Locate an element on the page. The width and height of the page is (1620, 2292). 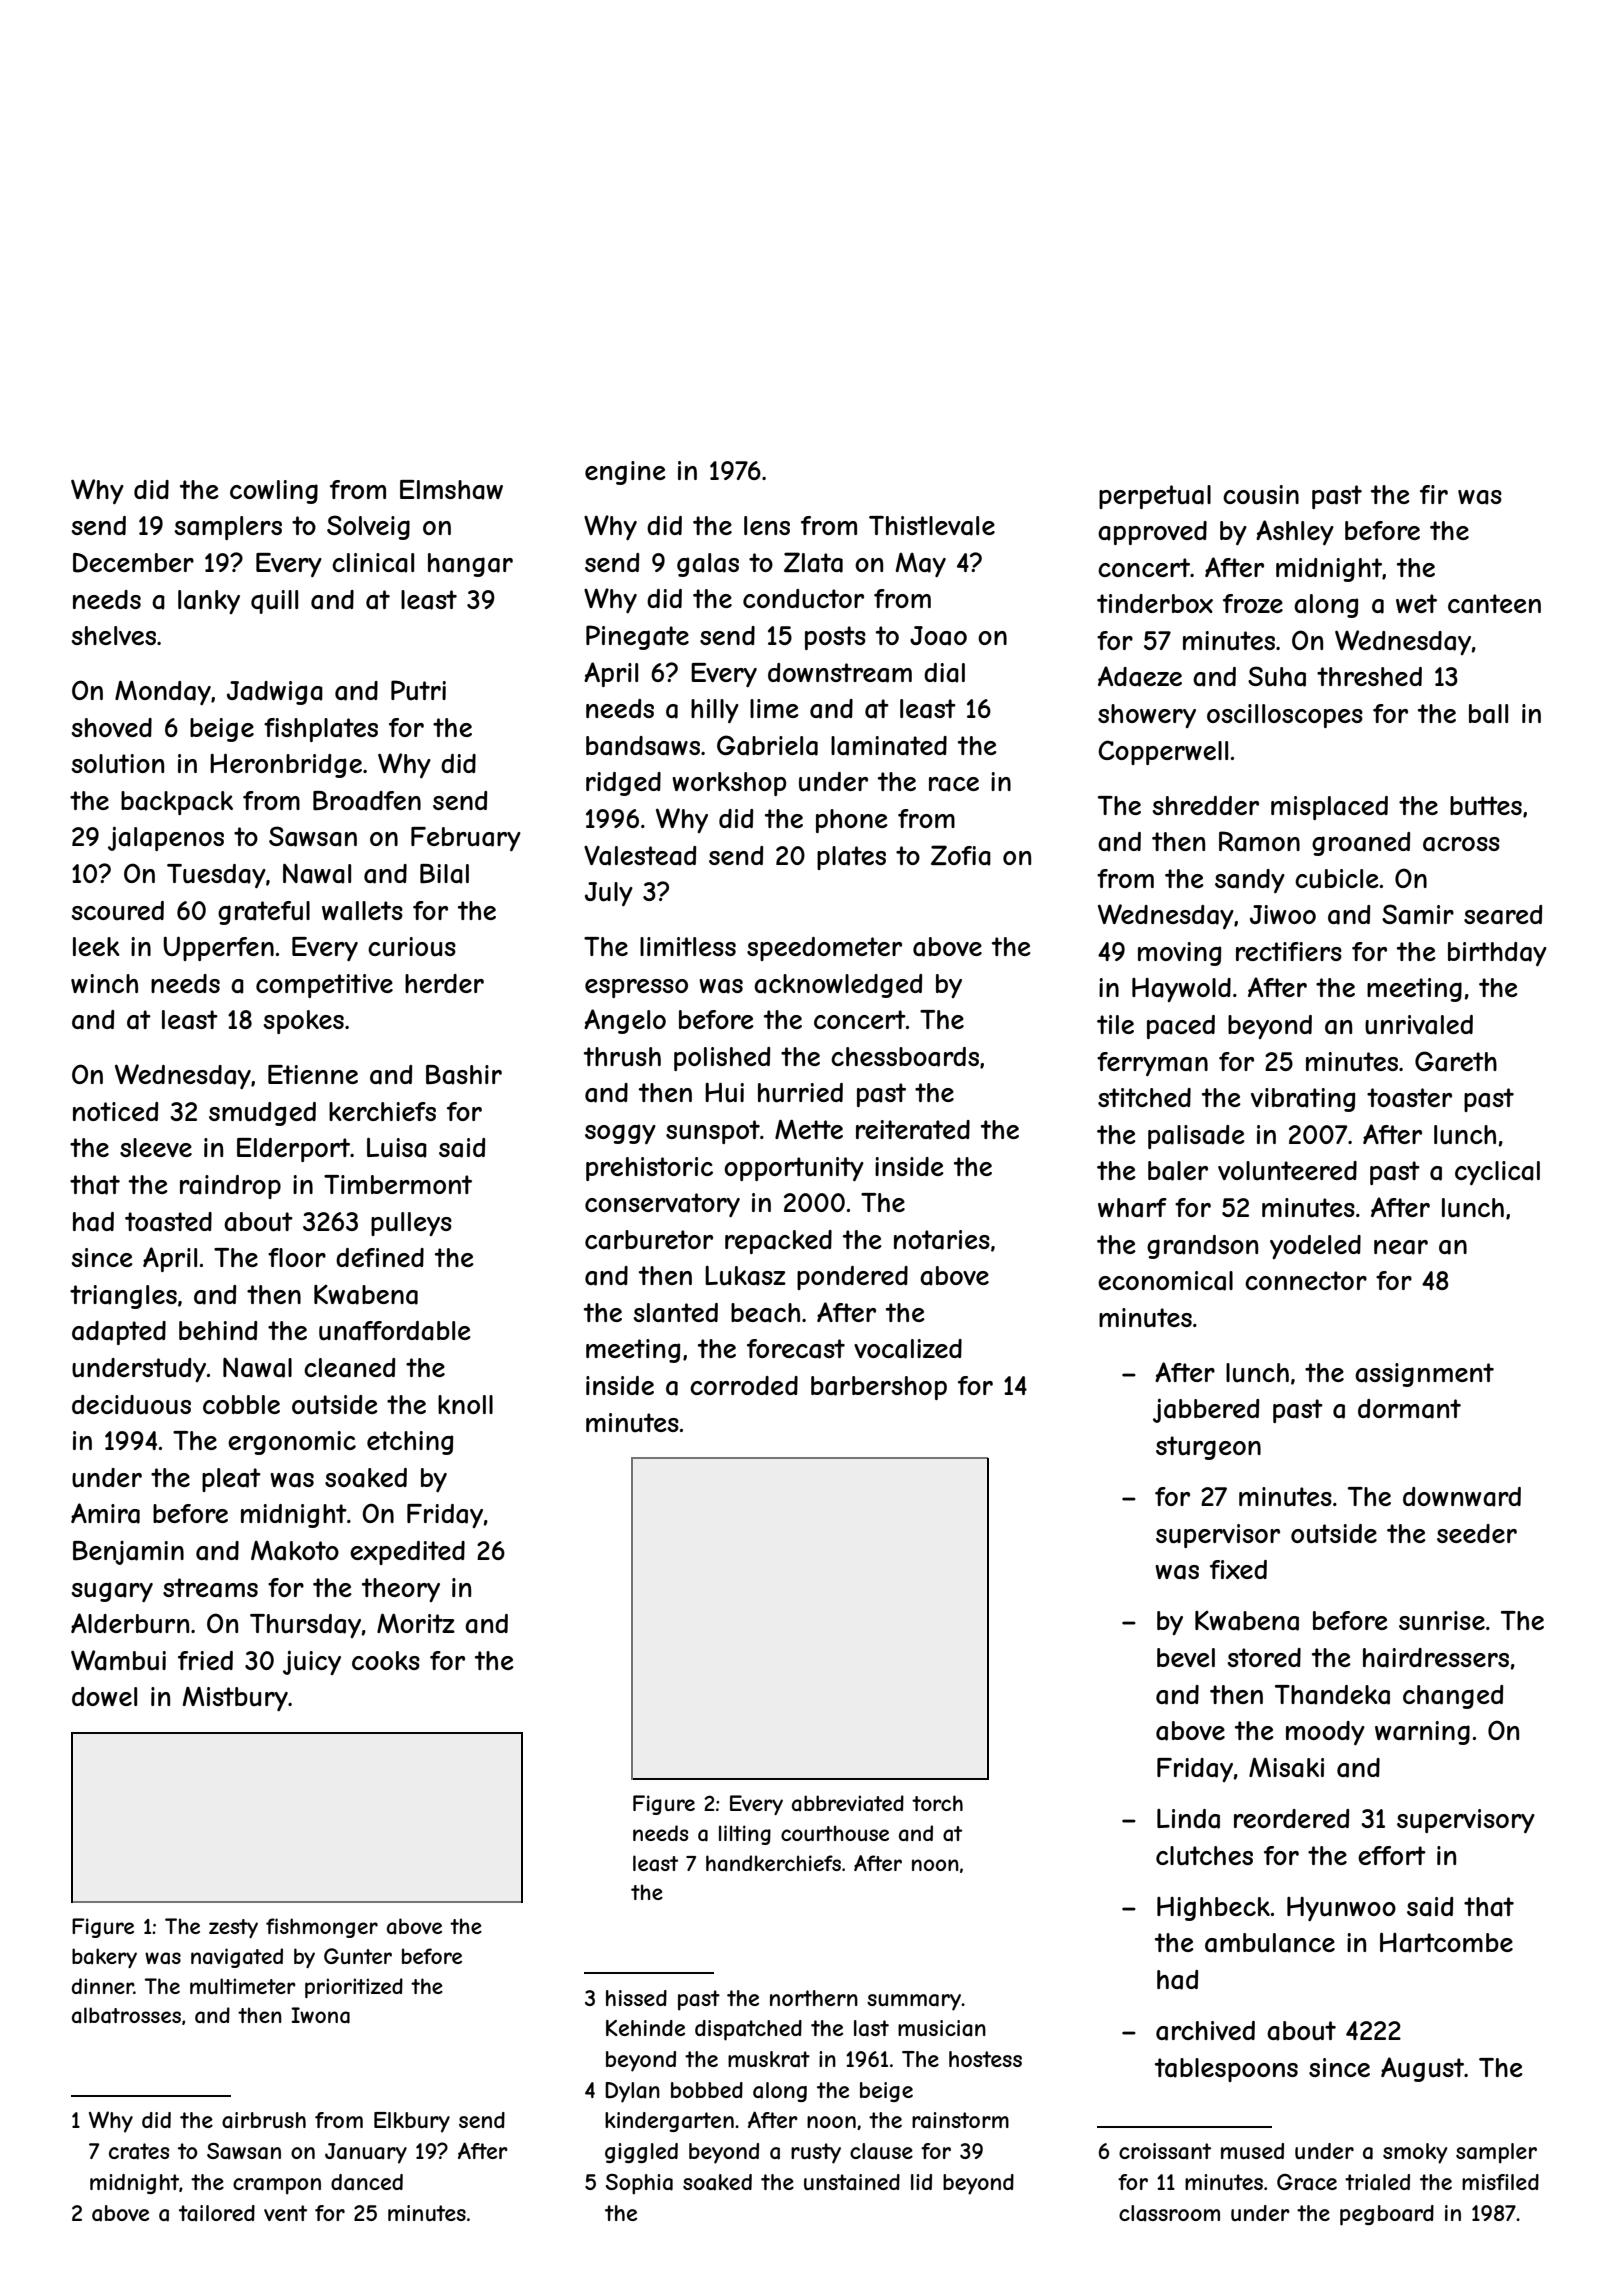
scoured is located at coordinates (117, 911).
